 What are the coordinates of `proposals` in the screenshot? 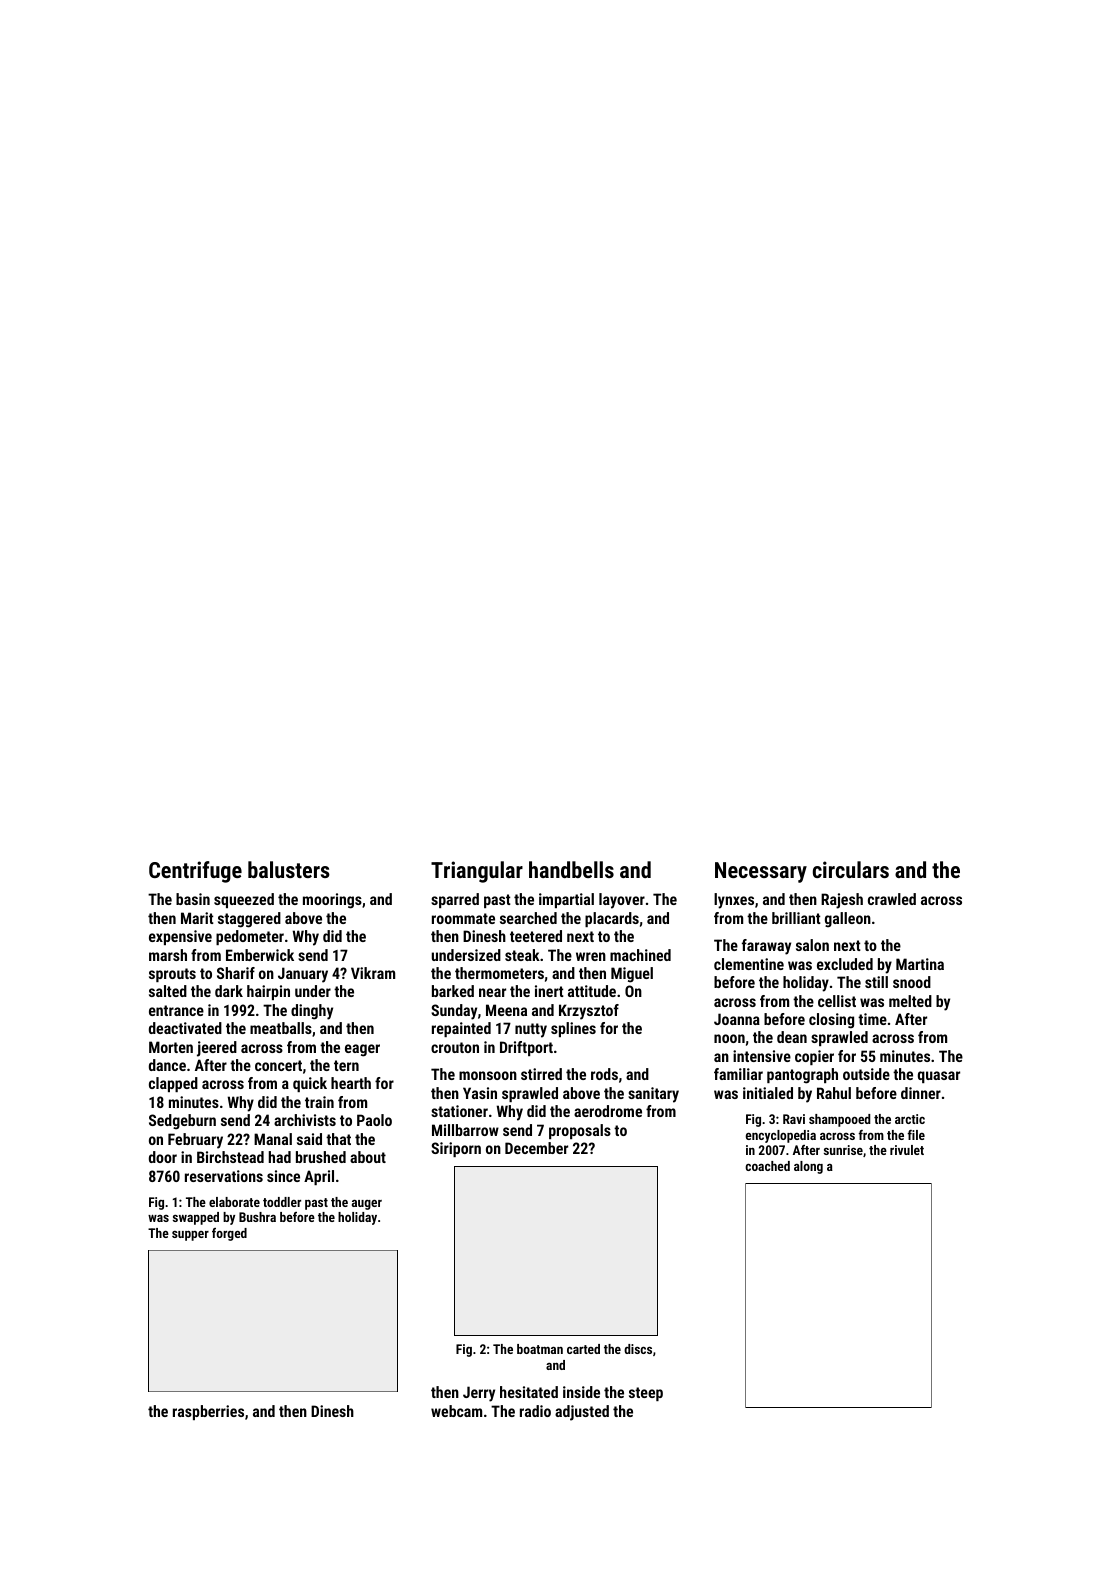 It's located at (580, 1131).
